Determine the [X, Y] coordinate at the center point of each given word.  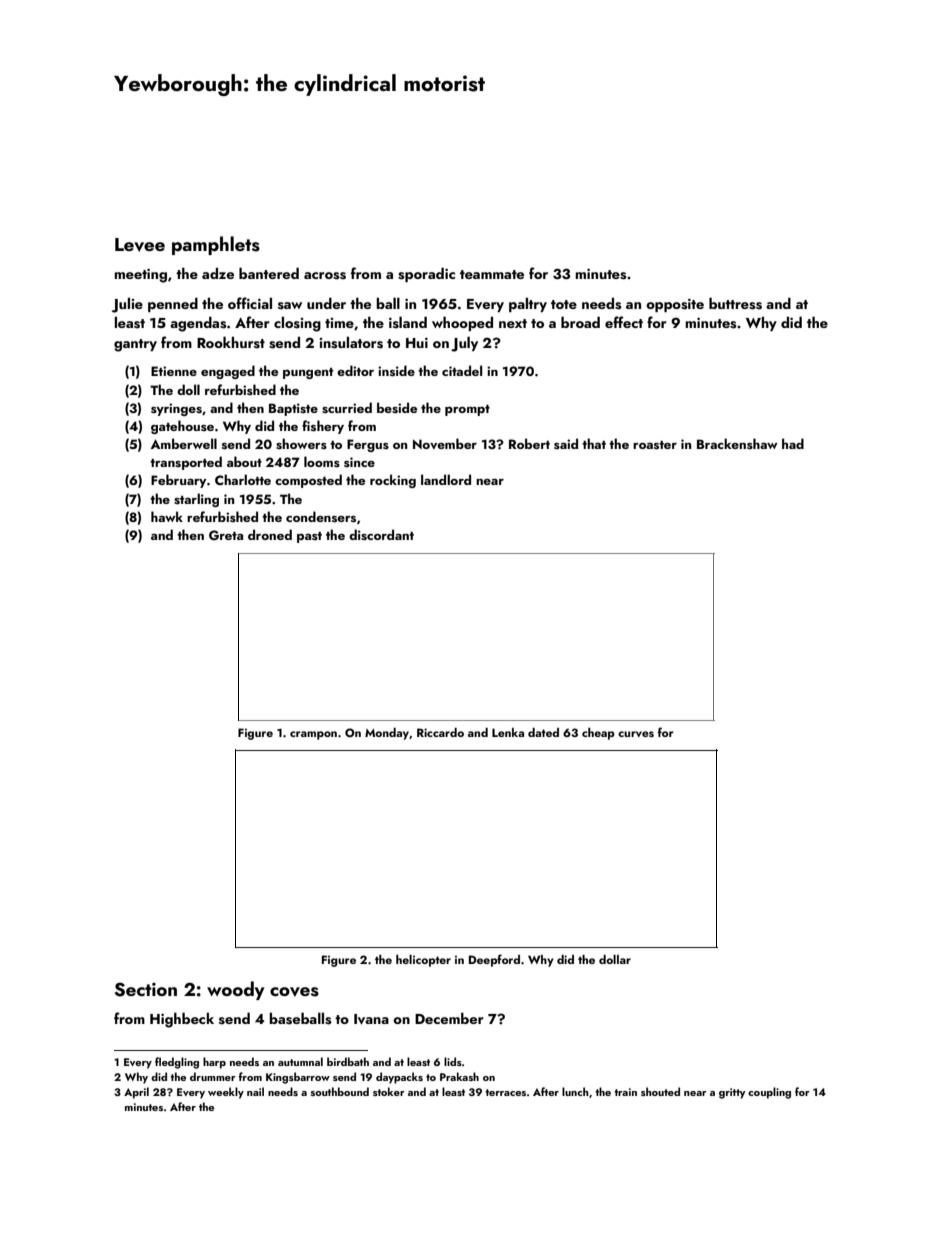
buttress [735, 303]
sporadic [426, 274]
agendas [198, 324]
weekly [226, 1093]
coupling [769, 1093]
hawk [167, 516]
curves [636, 734]
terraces [505, 1092]
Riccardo [440, 732]
